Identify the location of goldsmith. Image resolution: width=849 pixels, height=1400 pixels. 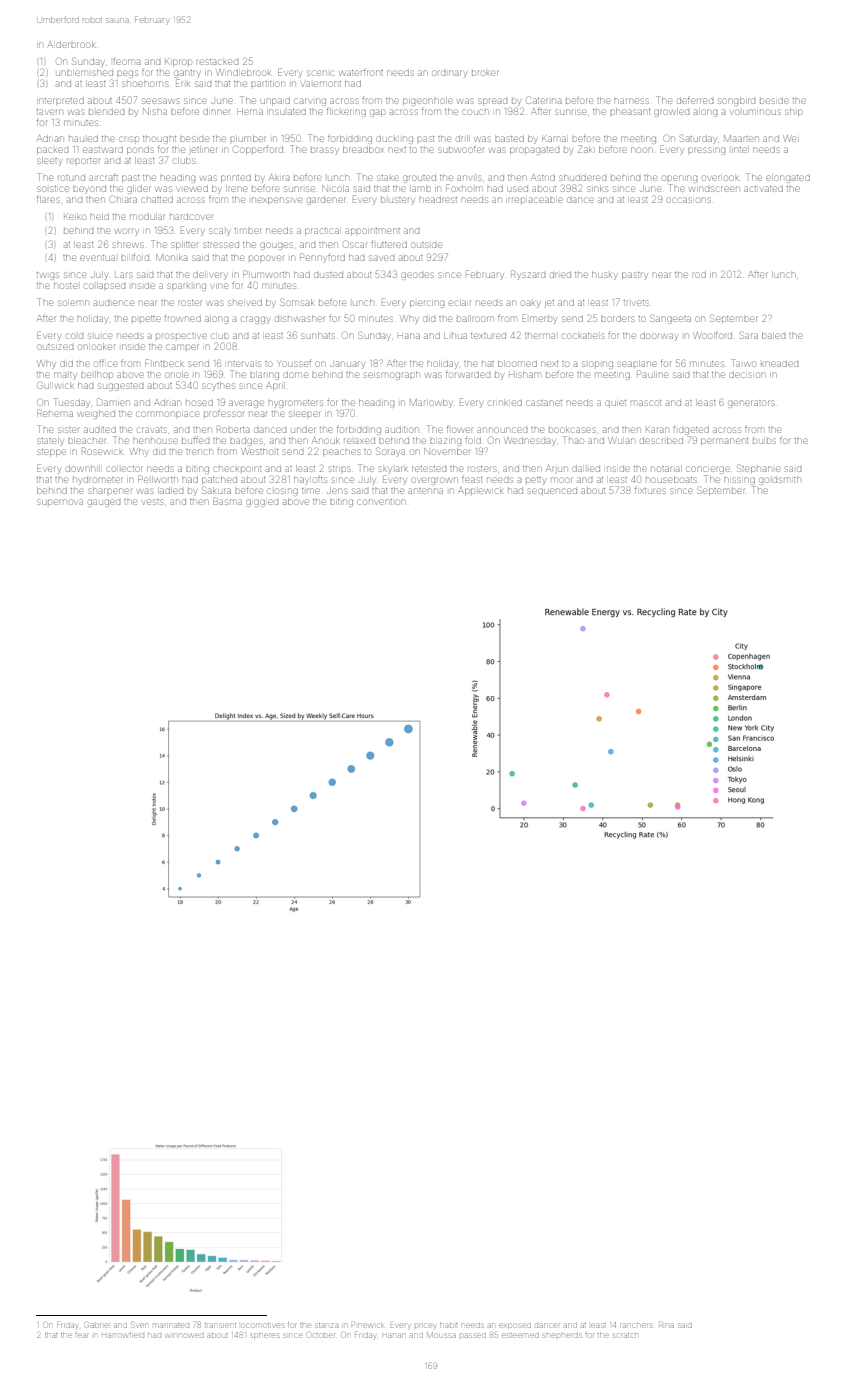
(779, 481).
